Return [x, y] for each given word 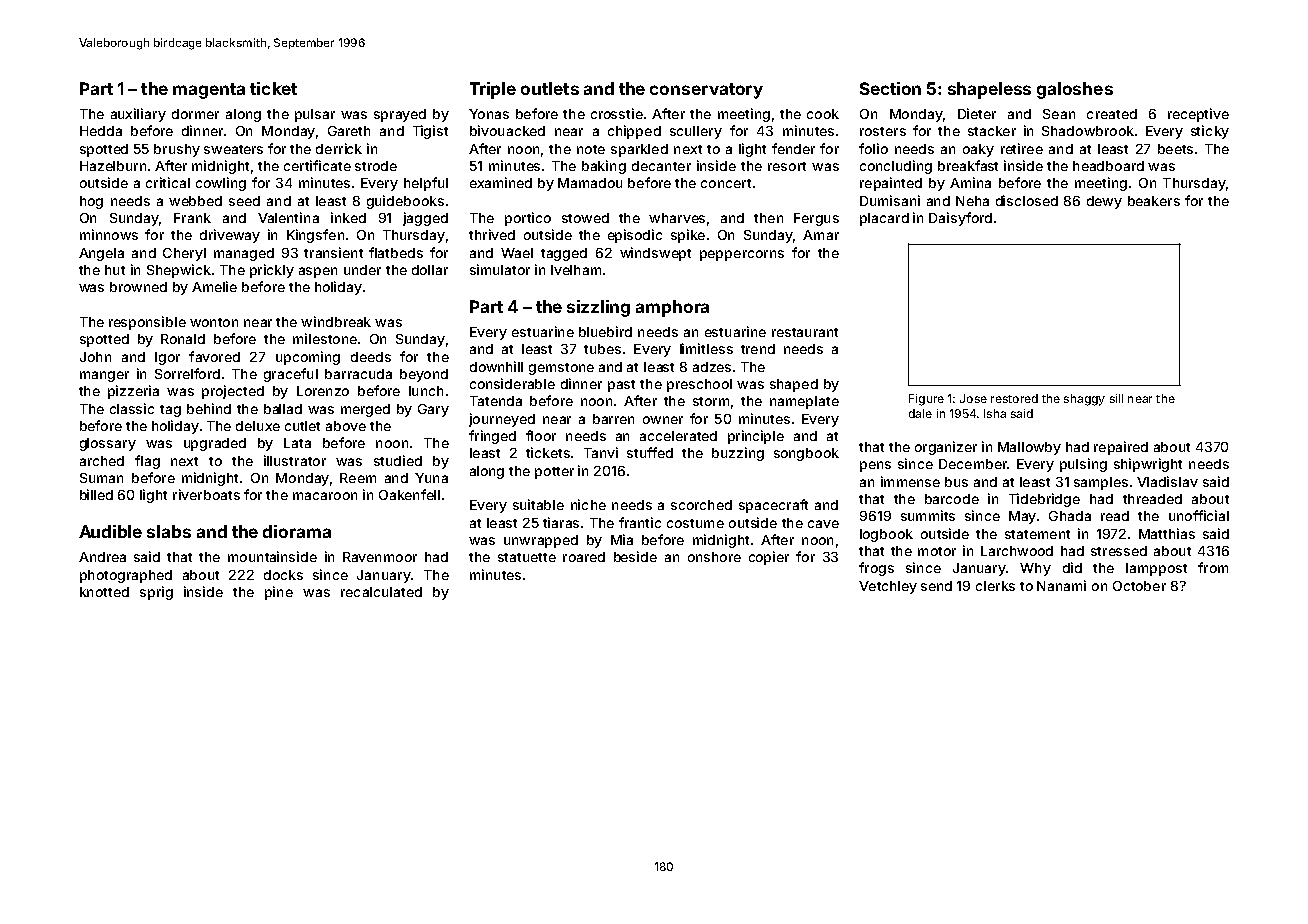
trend [758, 349]
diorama [297, 531]
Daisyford [960, 219]
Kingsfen [315, 236]
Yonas [489, 114]
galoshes [1075, 90]
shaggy [1084, 400]
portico [528, 219]
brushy [177, 150]
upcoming [308, 358]
